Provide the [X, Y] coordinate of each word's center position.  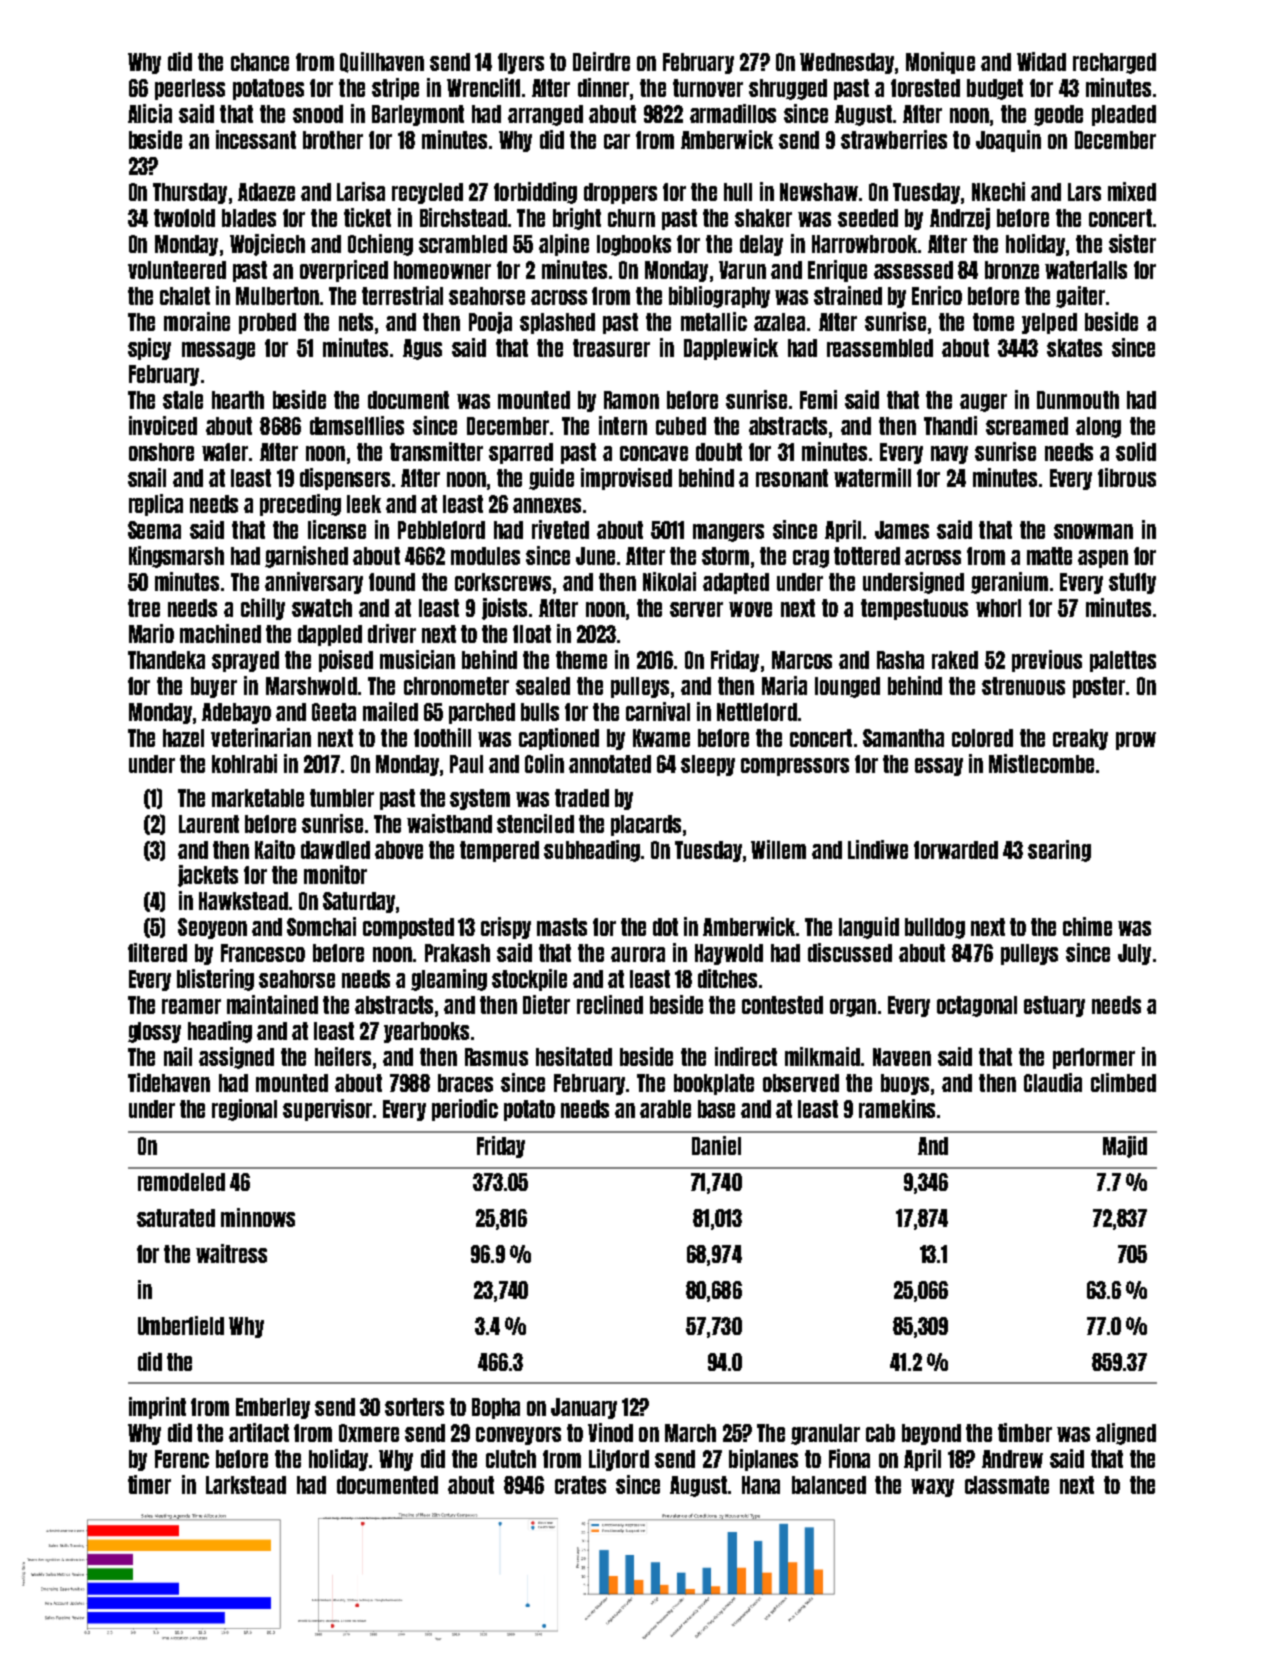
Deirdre [601, 61]
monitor [335, 874]
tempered [499, 851]
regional [244, 1110]
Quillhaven [382, 62]
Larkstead [246, 1485]
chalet [185, 296]
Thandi [950, 425]
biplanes [763, 1460]
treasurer [611, 348]
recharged [1114, 63]
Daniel [716, 1145]
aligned [1126, 1434]
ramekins [897, 1108]
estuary [1054, 1006]
